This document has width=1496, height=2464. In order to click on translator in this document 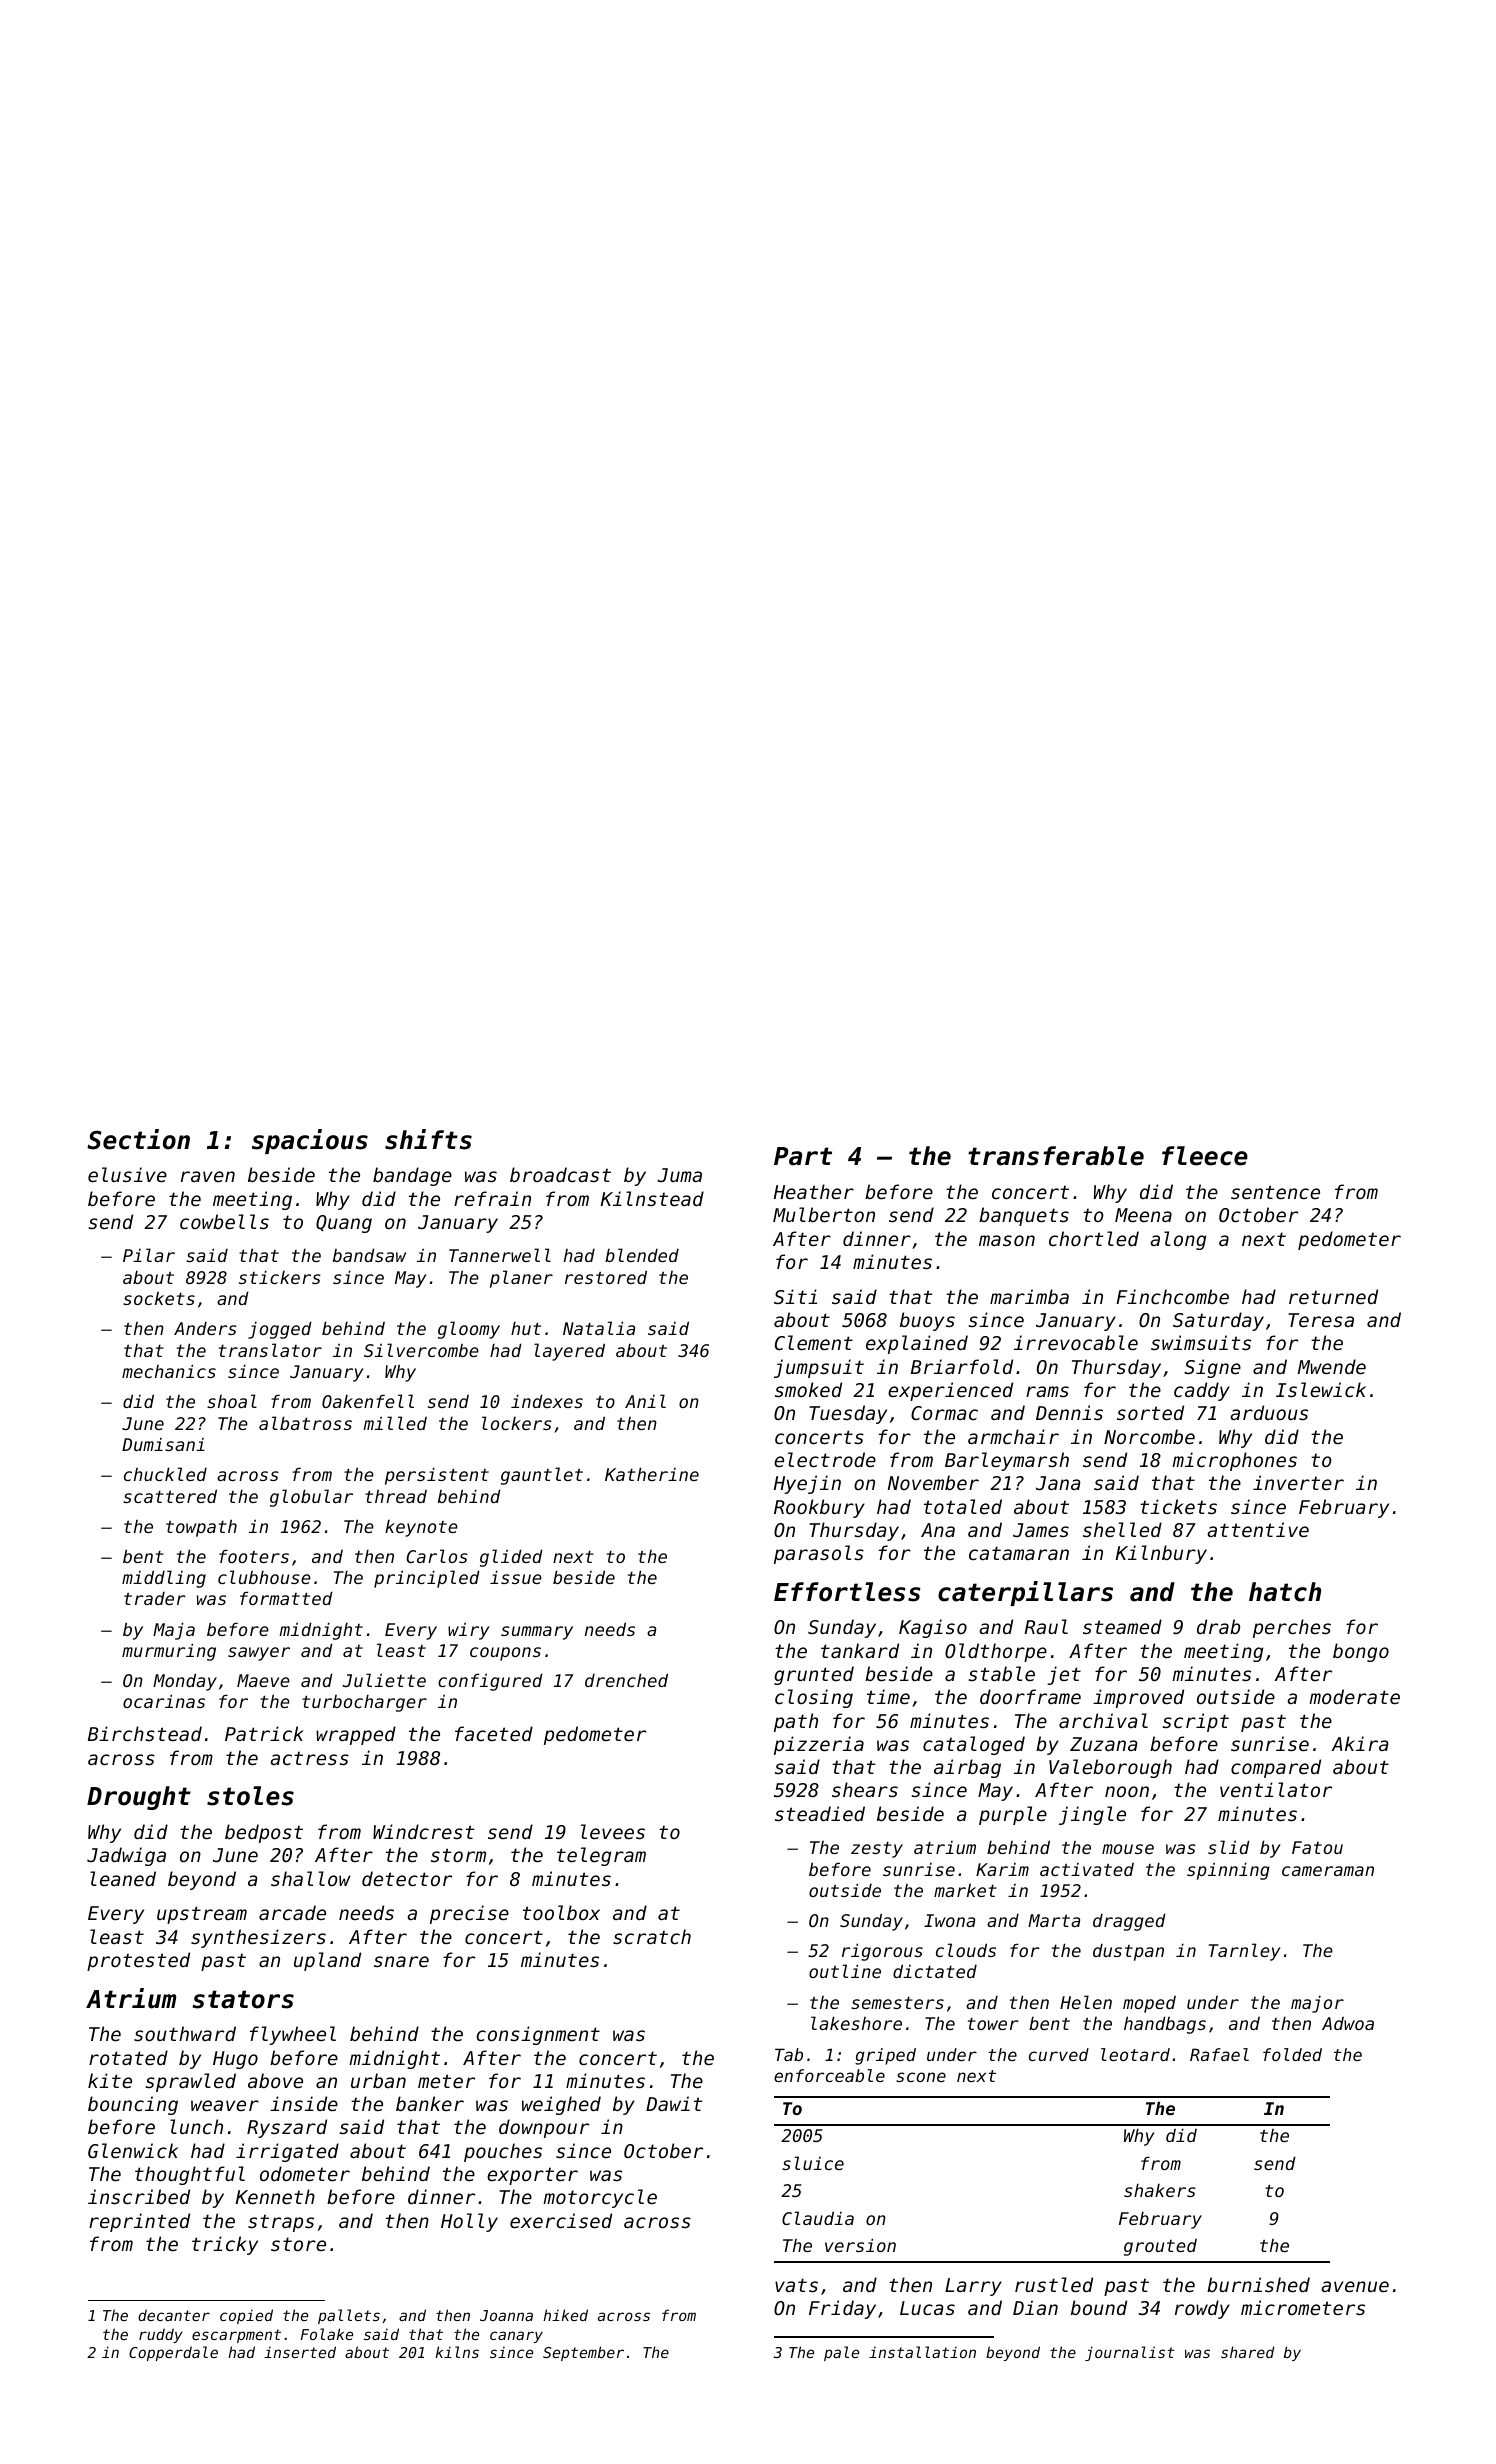, I will do `click(270, 1350)`.
